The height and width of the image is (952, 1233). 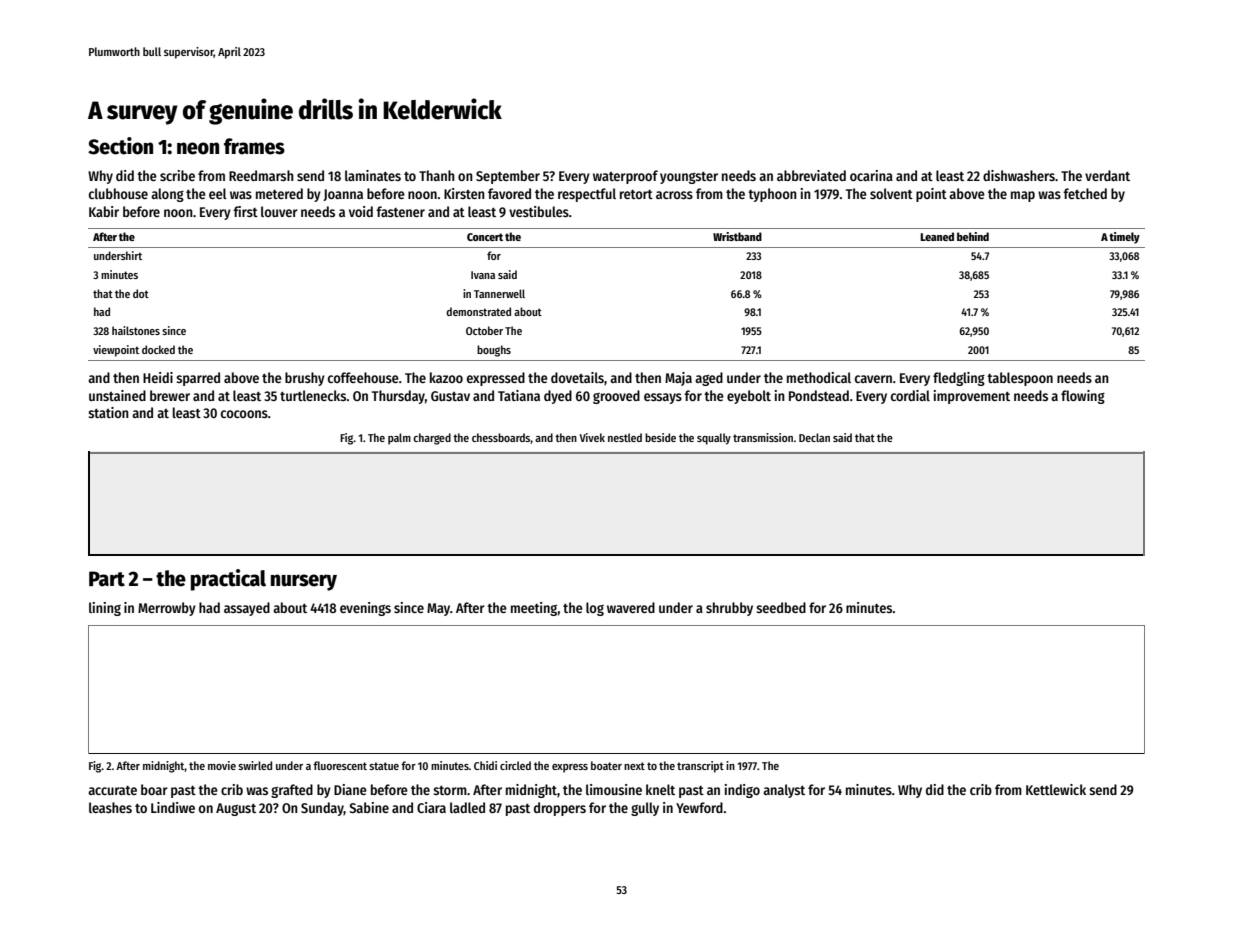 I want to click on seedbed, so click(x=781, y=607).
